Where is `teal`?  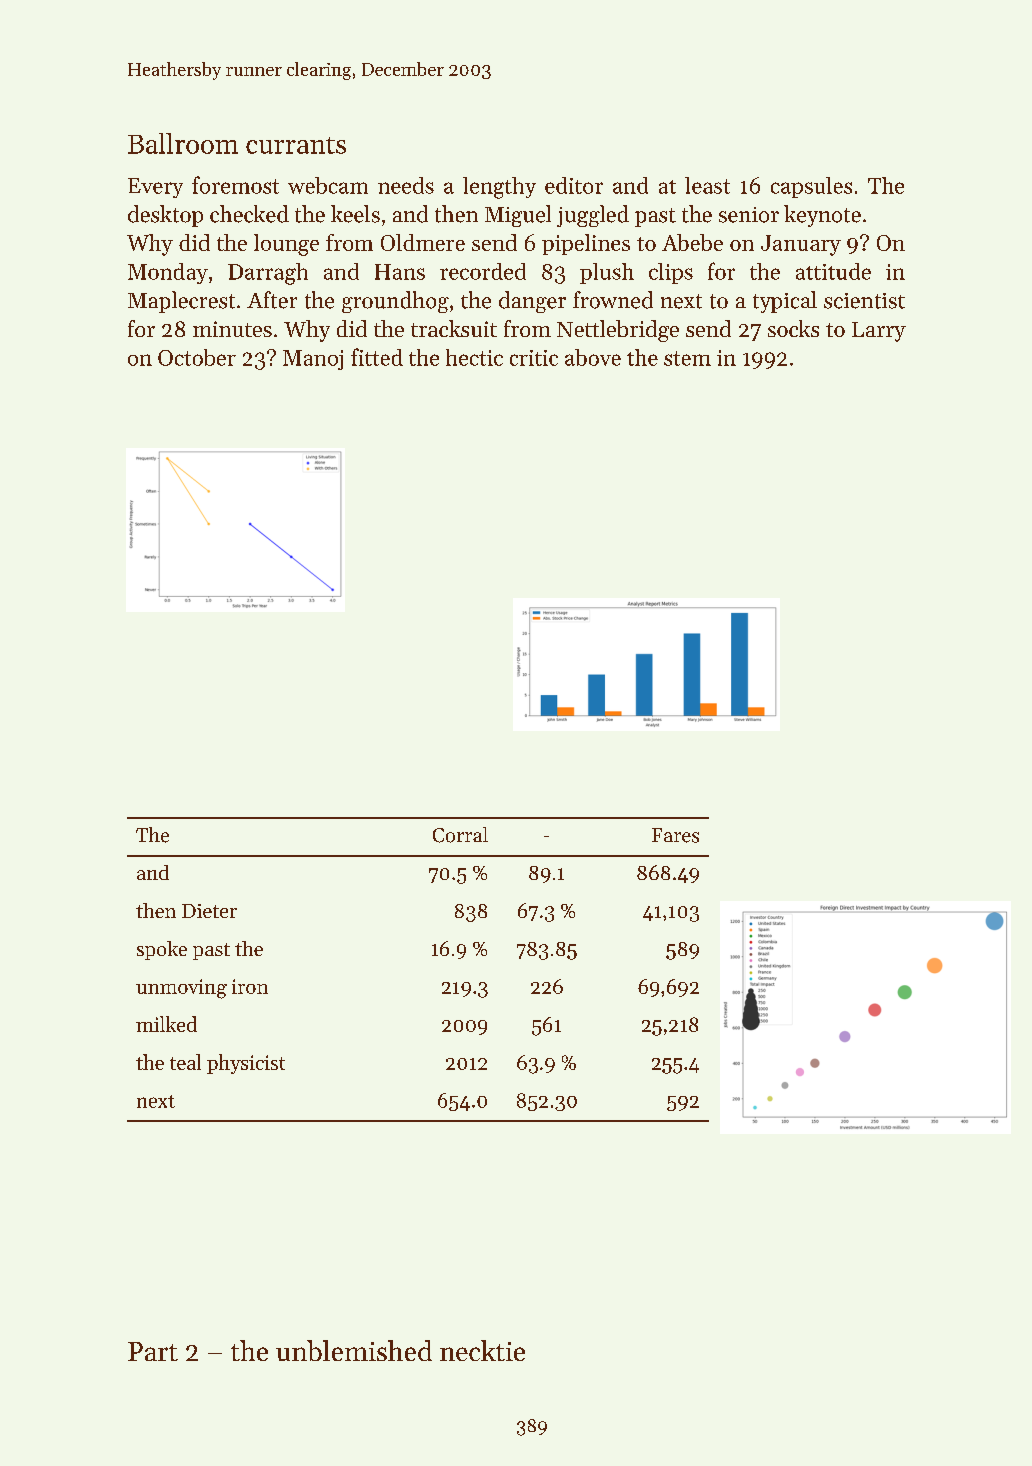 teal is located at coordinates (185, 1062).
